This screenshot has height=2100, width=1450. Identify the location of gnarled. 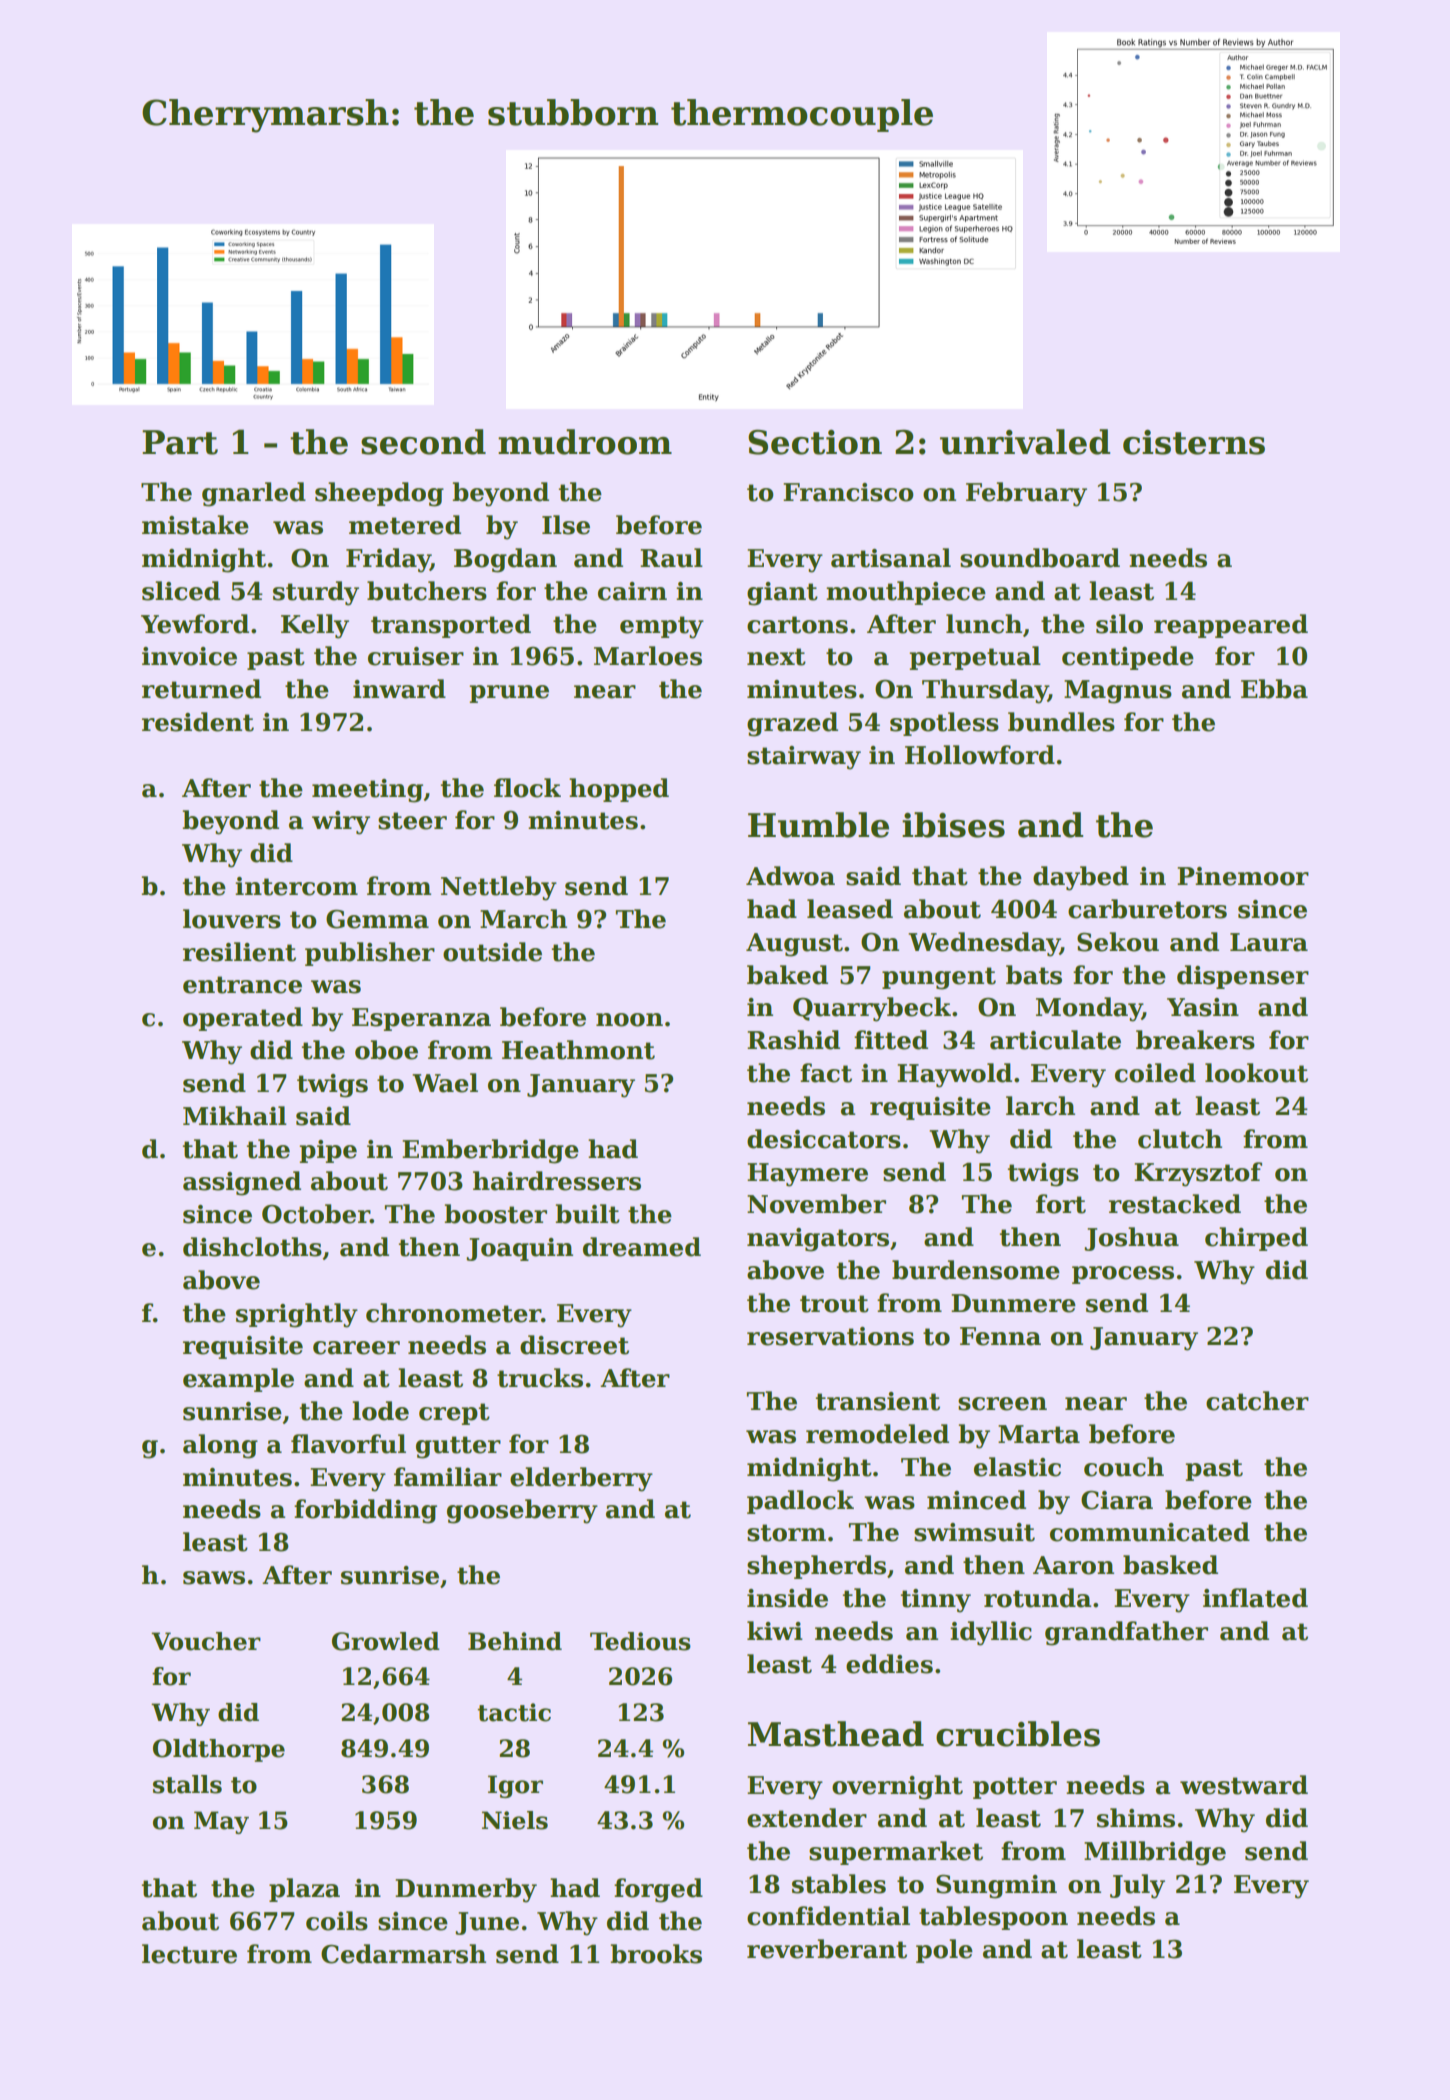
(254, 494).
